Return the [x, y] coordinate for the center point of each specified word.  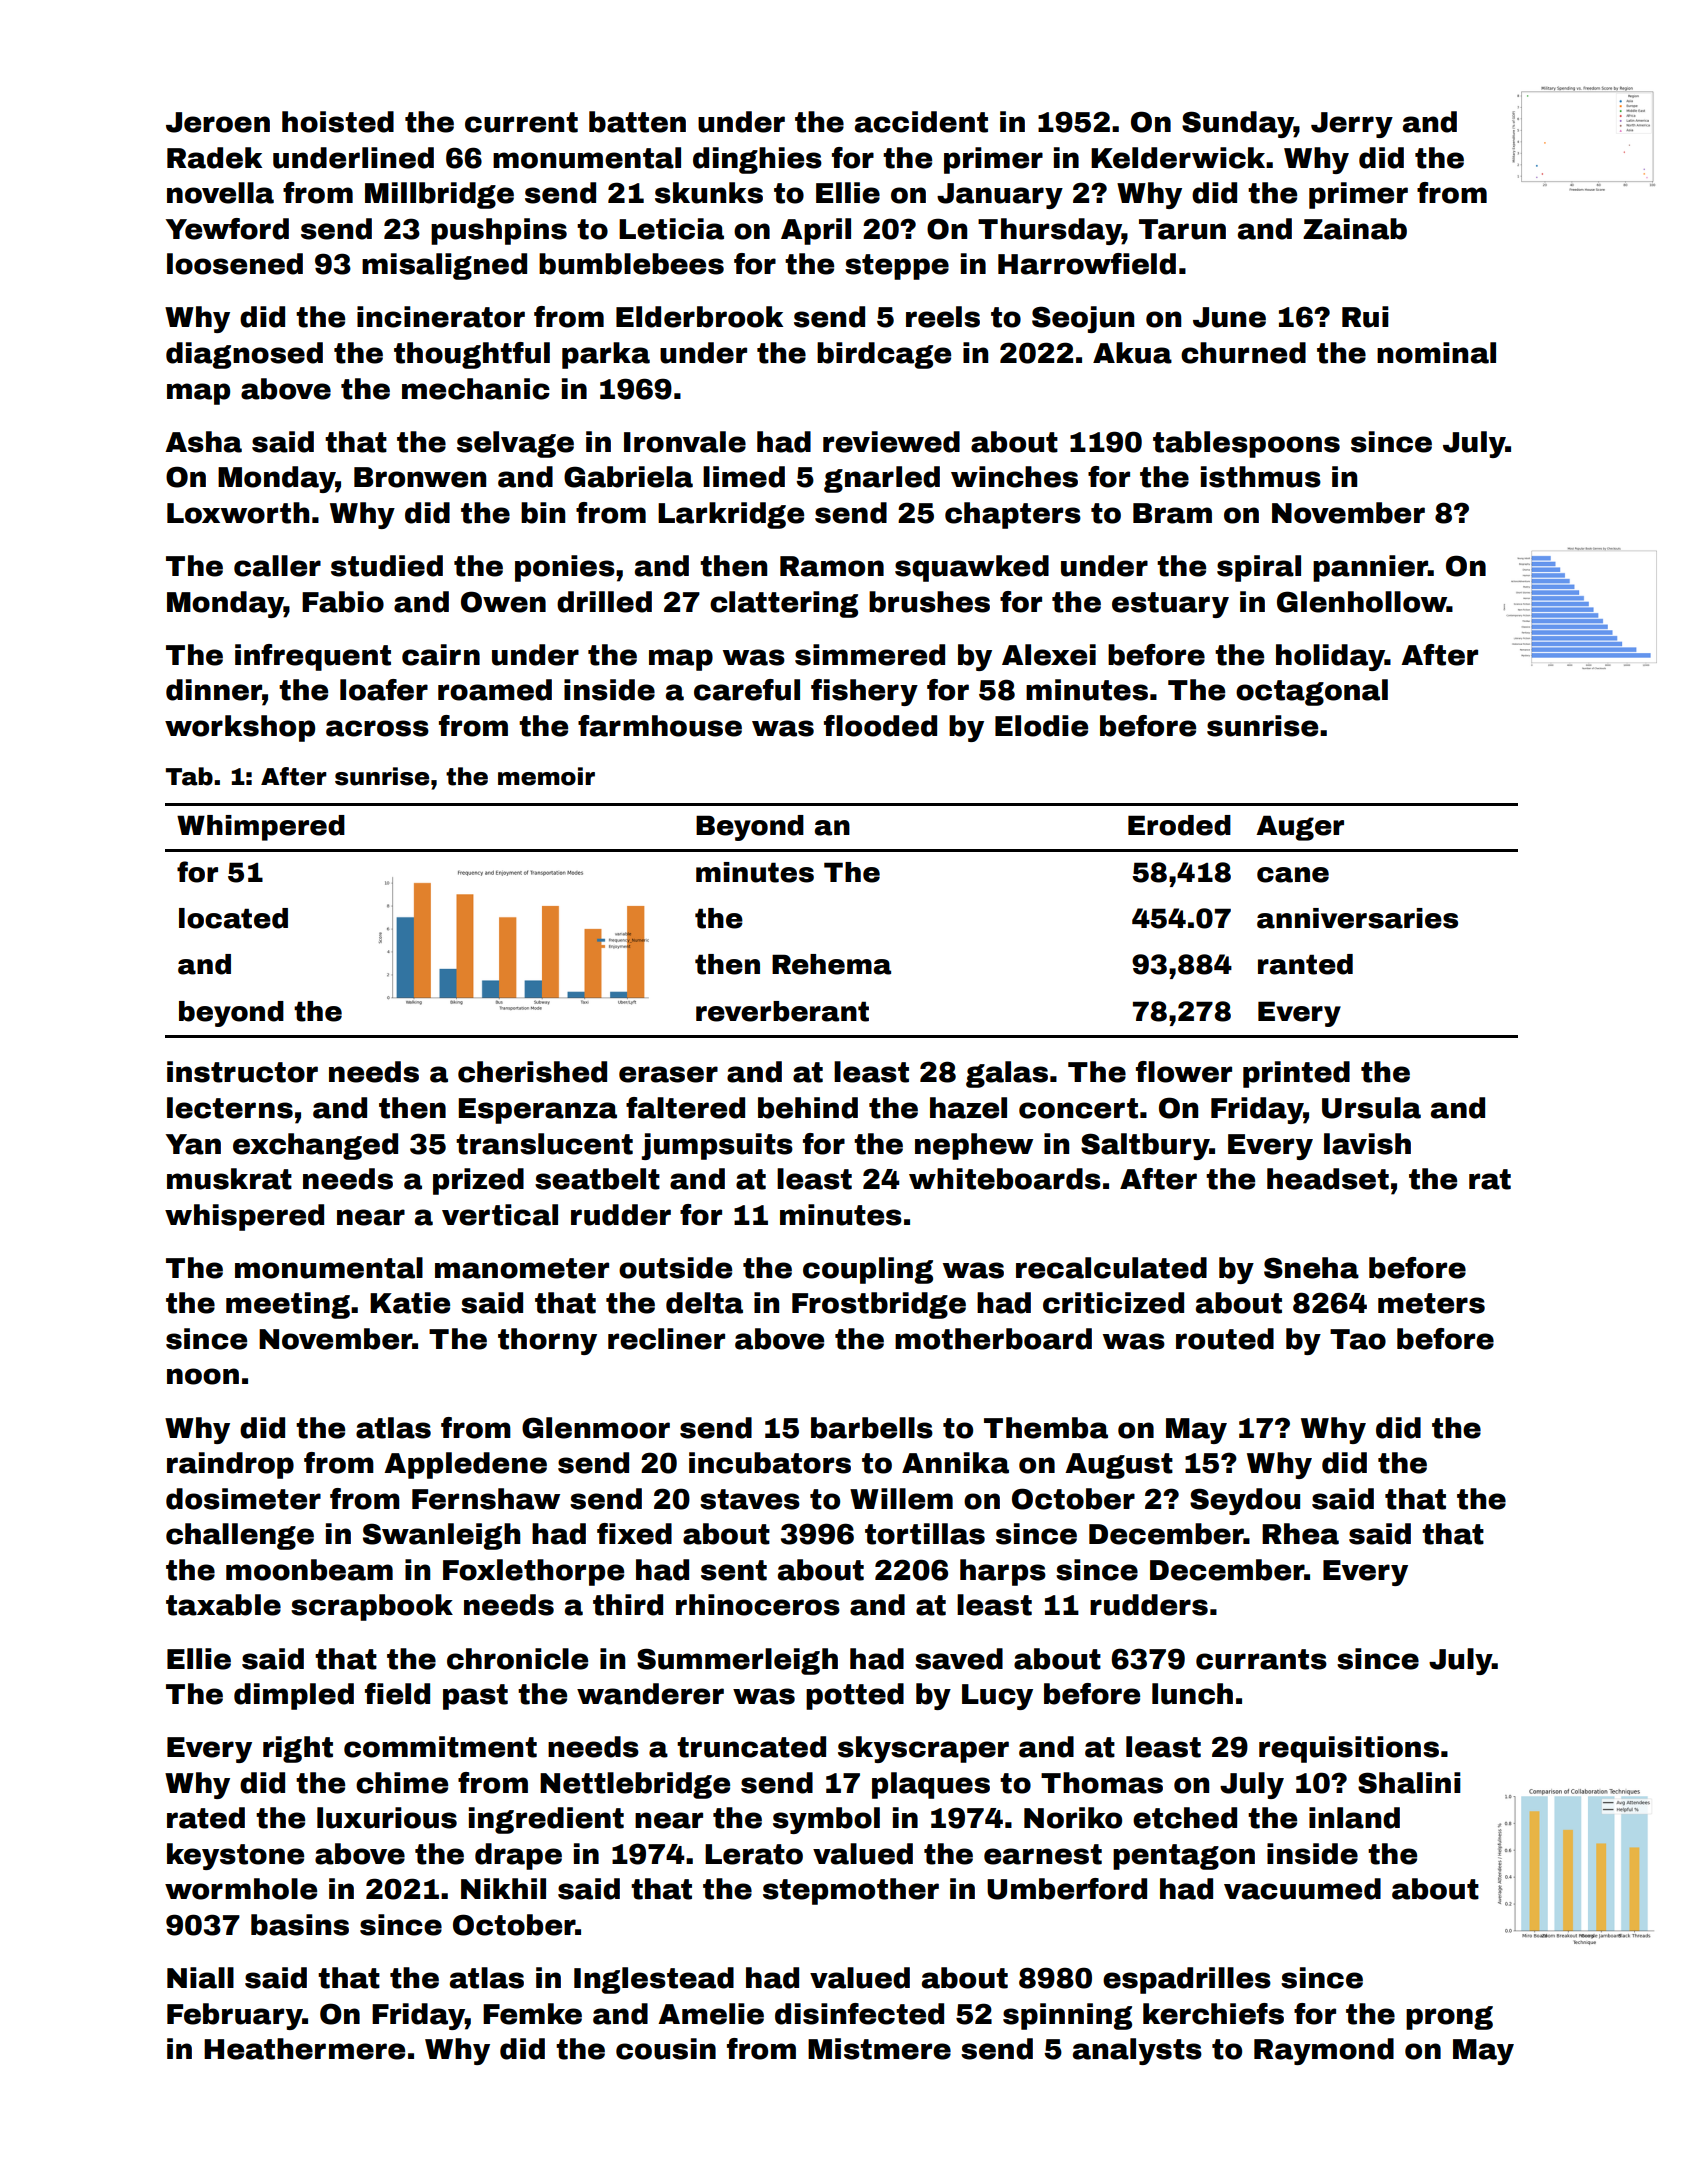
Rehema [831, 964]
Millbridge [439, 195]
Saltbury [1145, 1146]
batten [637, 122]
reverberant [782, 1011]
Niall [200, 1978]
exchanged [315, 1146]
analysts [1137, 2051]
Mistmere [879, 2049]
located [233, 918]
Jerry [1352, 125]
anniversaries [1357, 918]
